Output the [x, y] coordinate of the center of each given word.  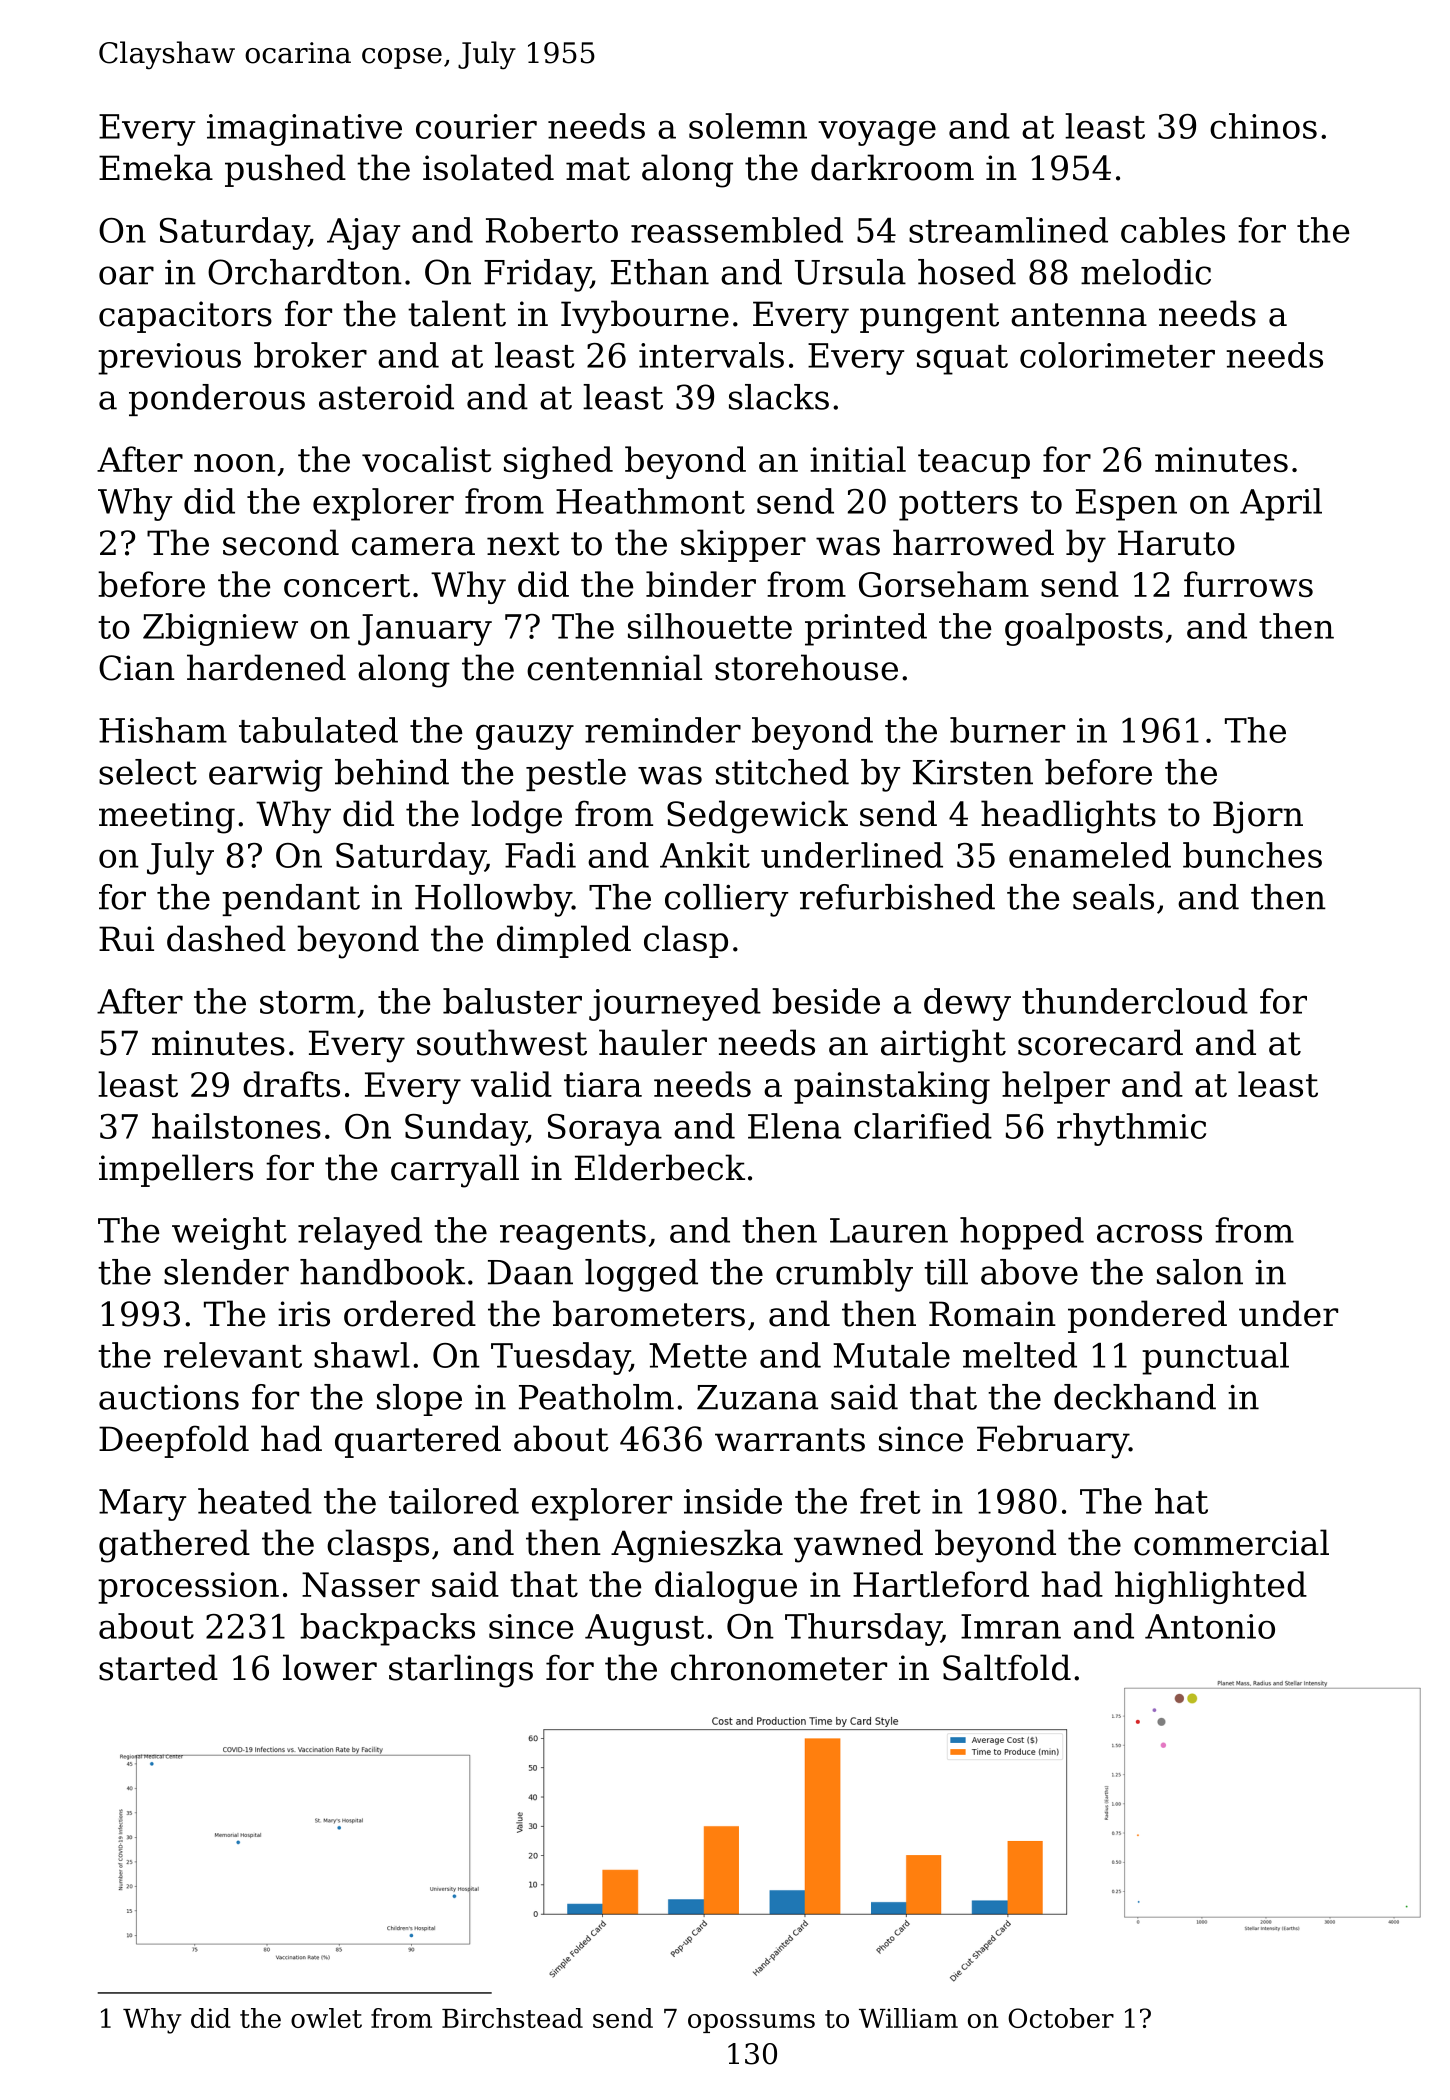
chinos [1263, 126]
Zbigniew [220, 629]
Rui [126, 939]
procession [188, 1588]
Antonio [1210, 1626]
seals [1113, 897]
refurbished [897, 897]
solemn [748, 126]
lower [330, 1667]
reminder [663, 730]
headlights [1068, 817]
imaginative [304, 130]
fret [890, 1501]
